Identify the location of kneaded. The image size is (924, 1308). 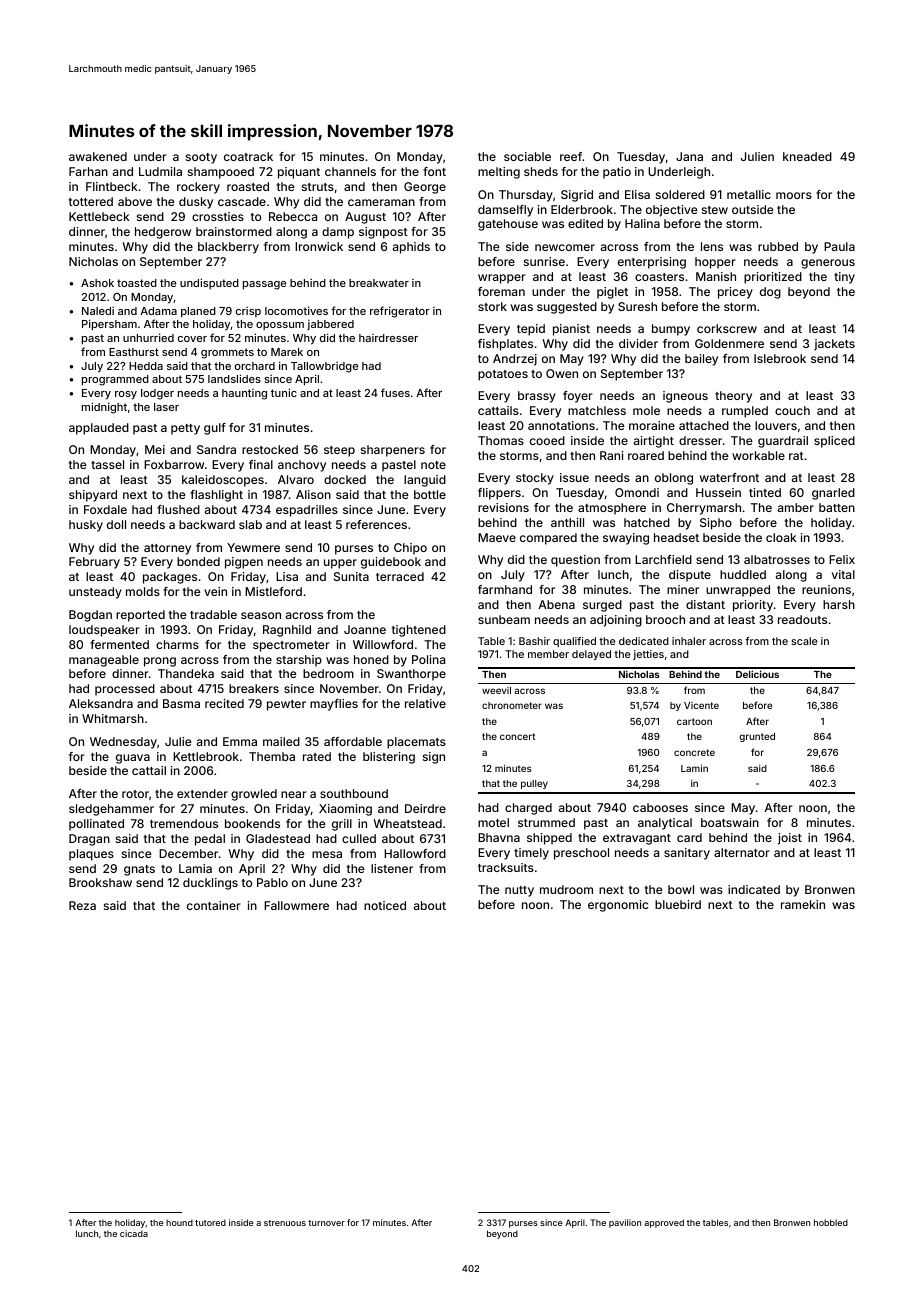
(807, 156).
